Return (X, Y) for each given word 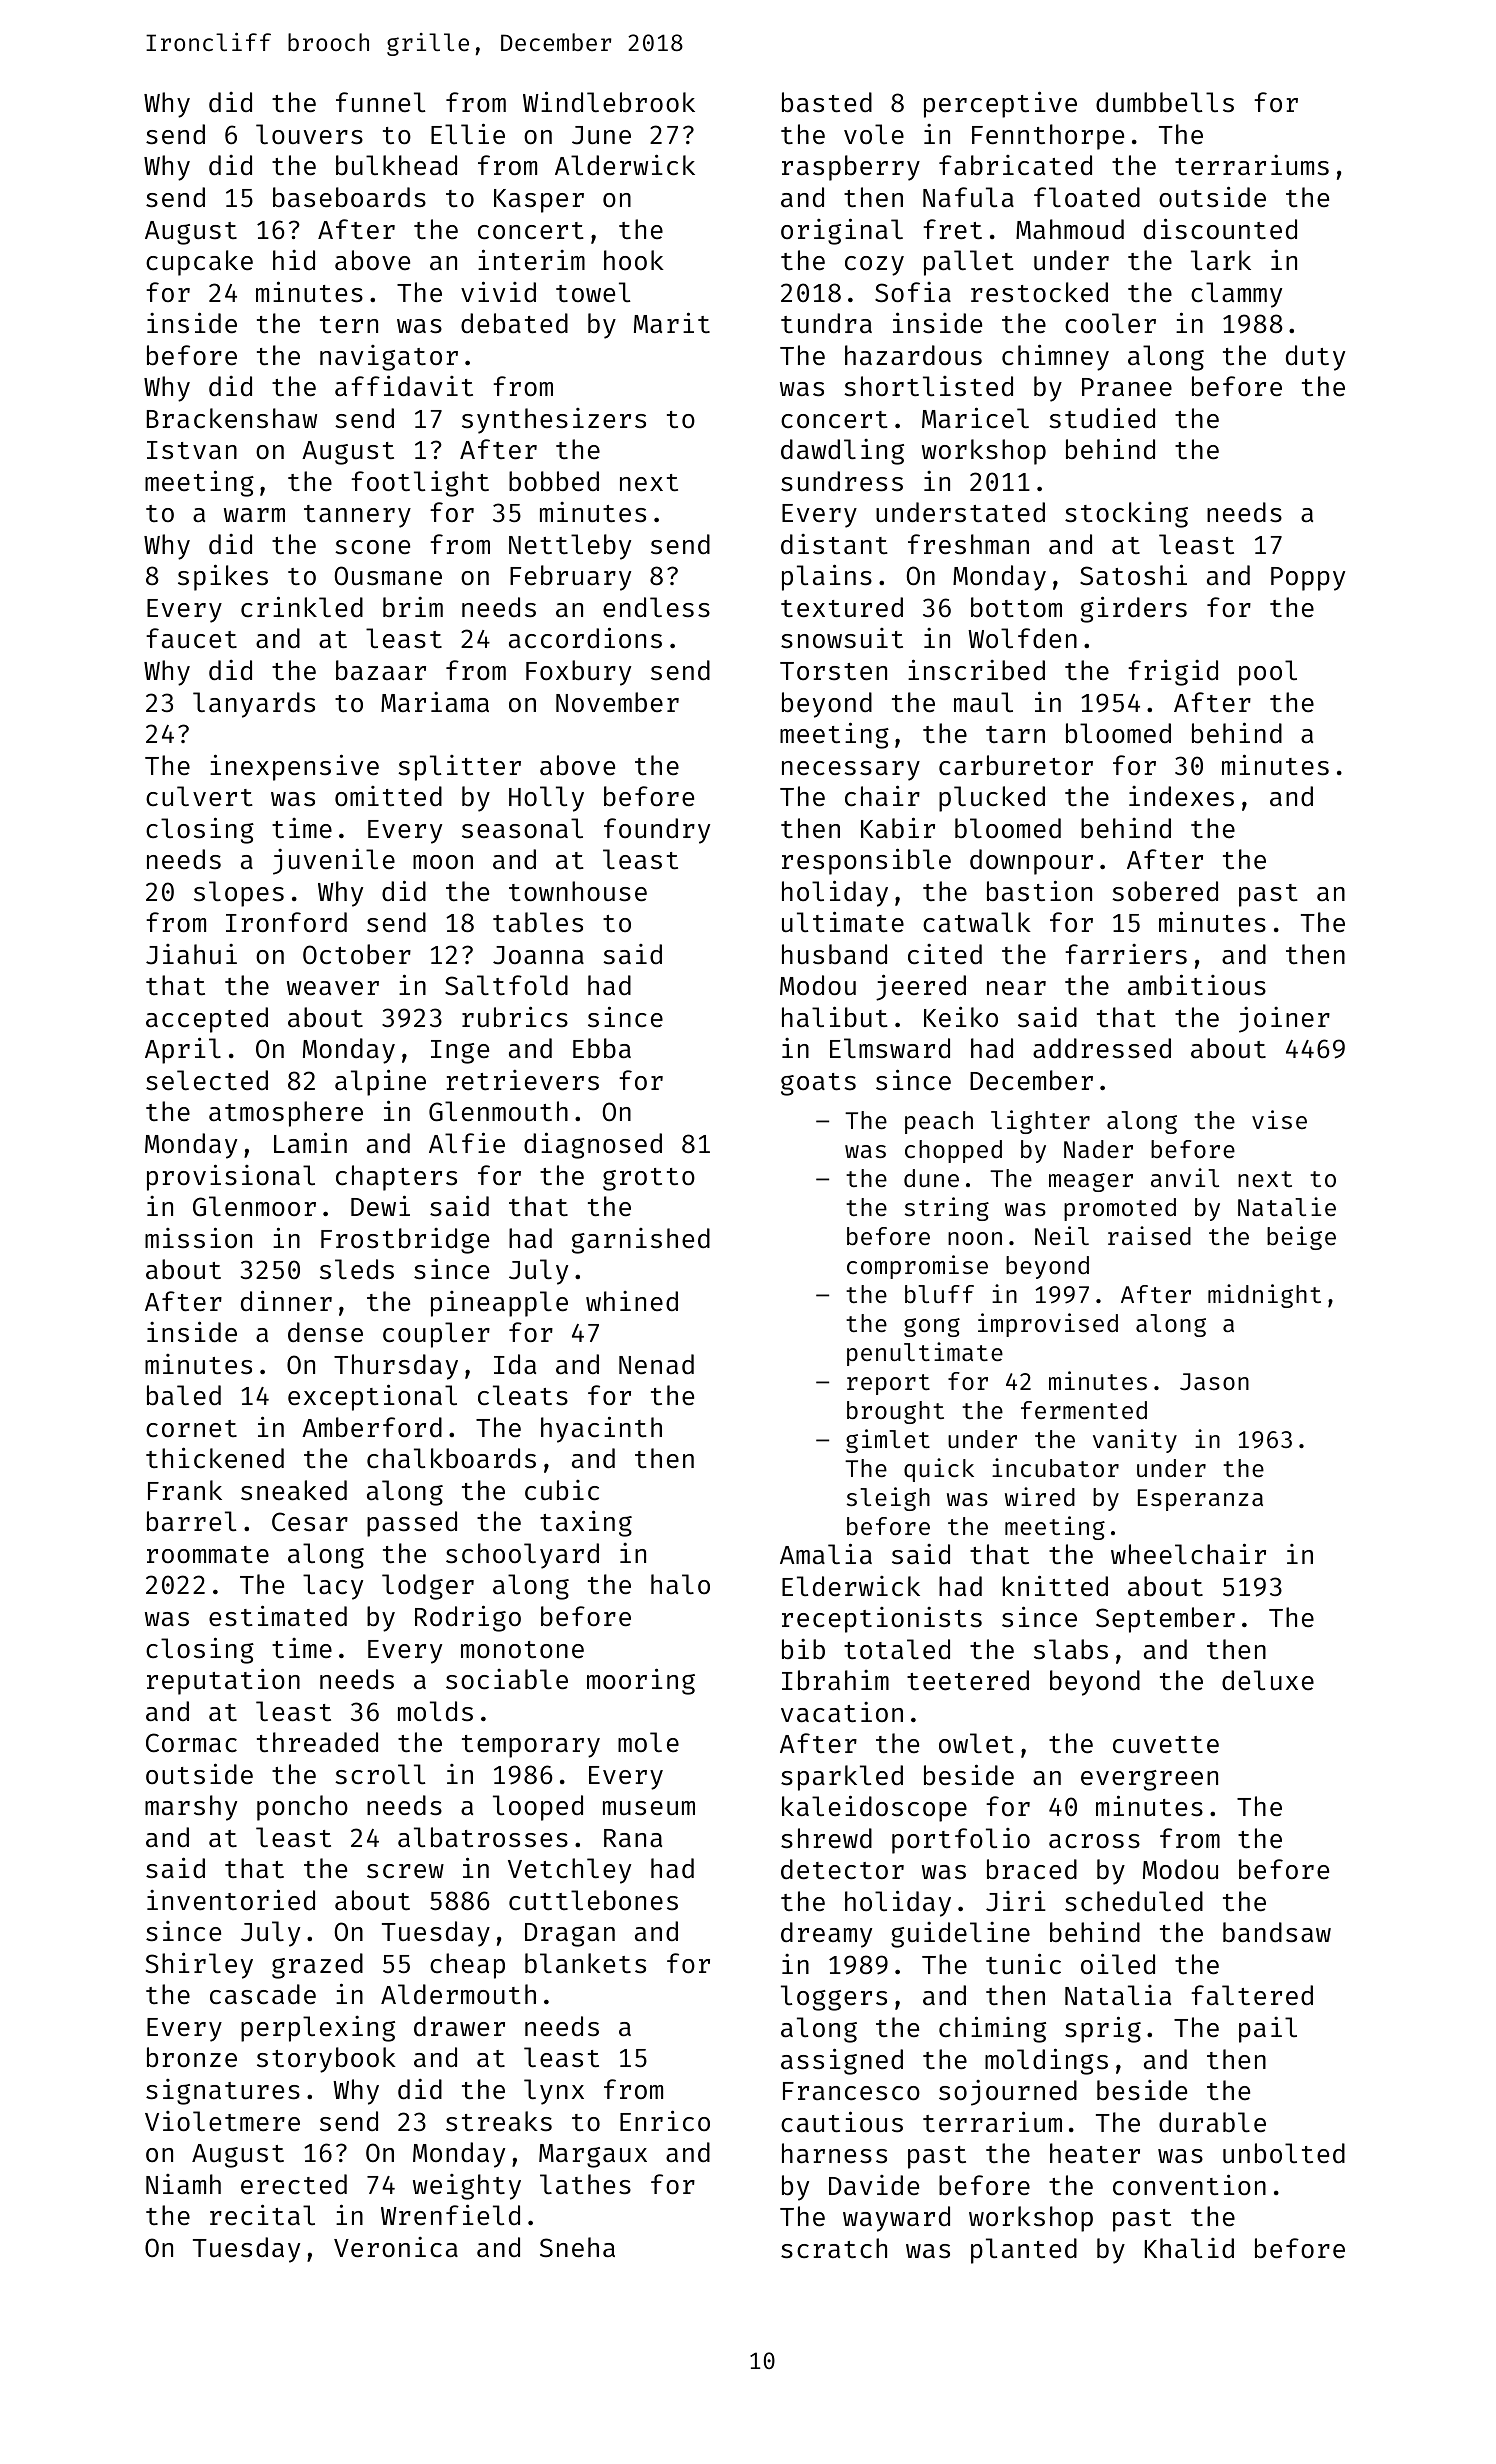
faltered (1252, 1995)
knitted (1055, 1586)
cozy (874, 266)
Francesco (851, 2091)
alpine (380, 1082)
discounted (1220, 229)
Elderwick (851, 1586)
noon (975, 1238)
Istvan (192, 450)
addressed (1102, 1048)
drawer (459, 2026)
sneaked (294, 1490)
